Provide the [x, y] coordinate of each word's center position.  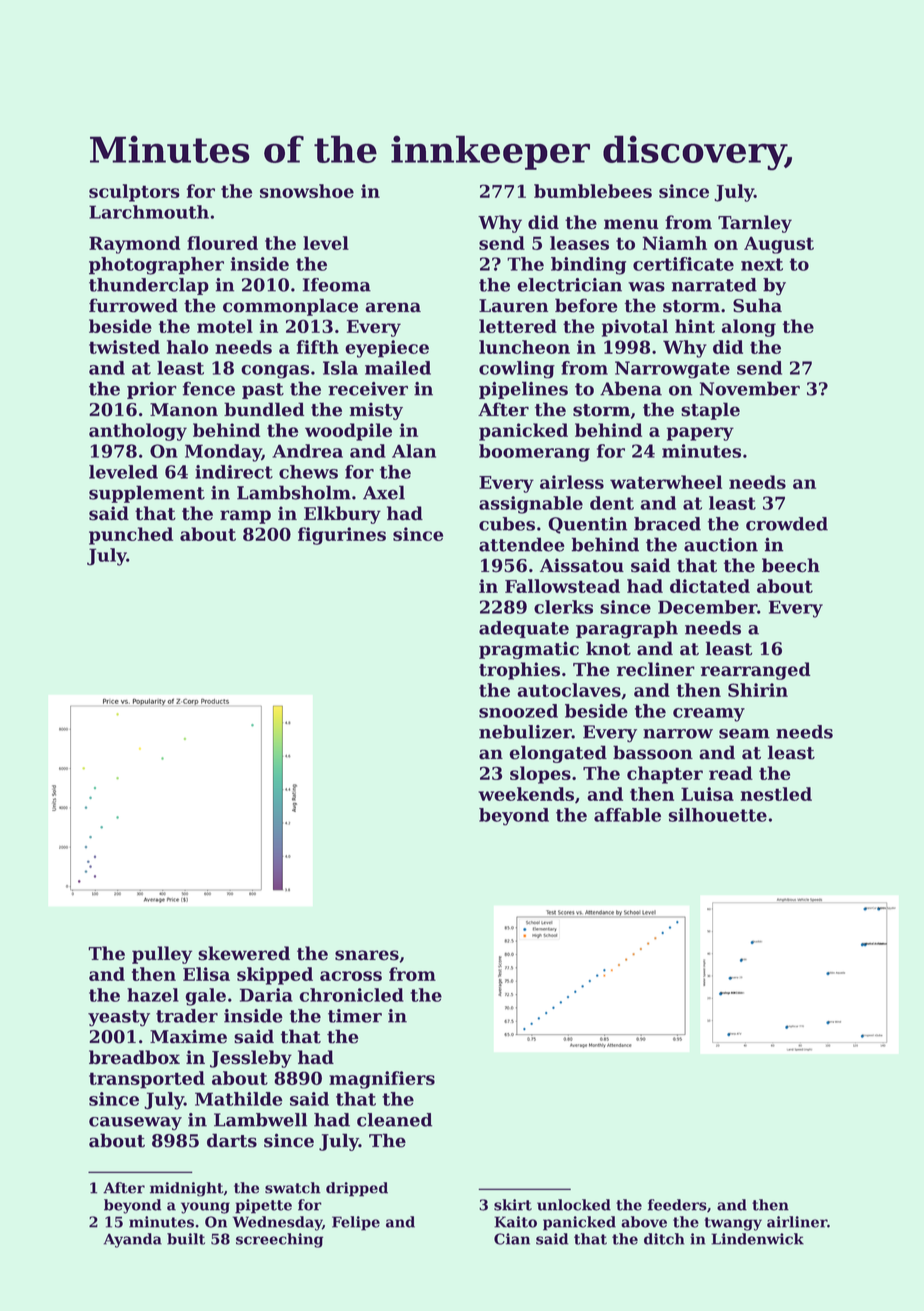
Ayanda [133, 1240]
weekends [526, 794]
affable [627, 815]
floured [222, 243]
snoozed [518, 711]
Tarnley [755, 224]
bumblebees [593, 191]
